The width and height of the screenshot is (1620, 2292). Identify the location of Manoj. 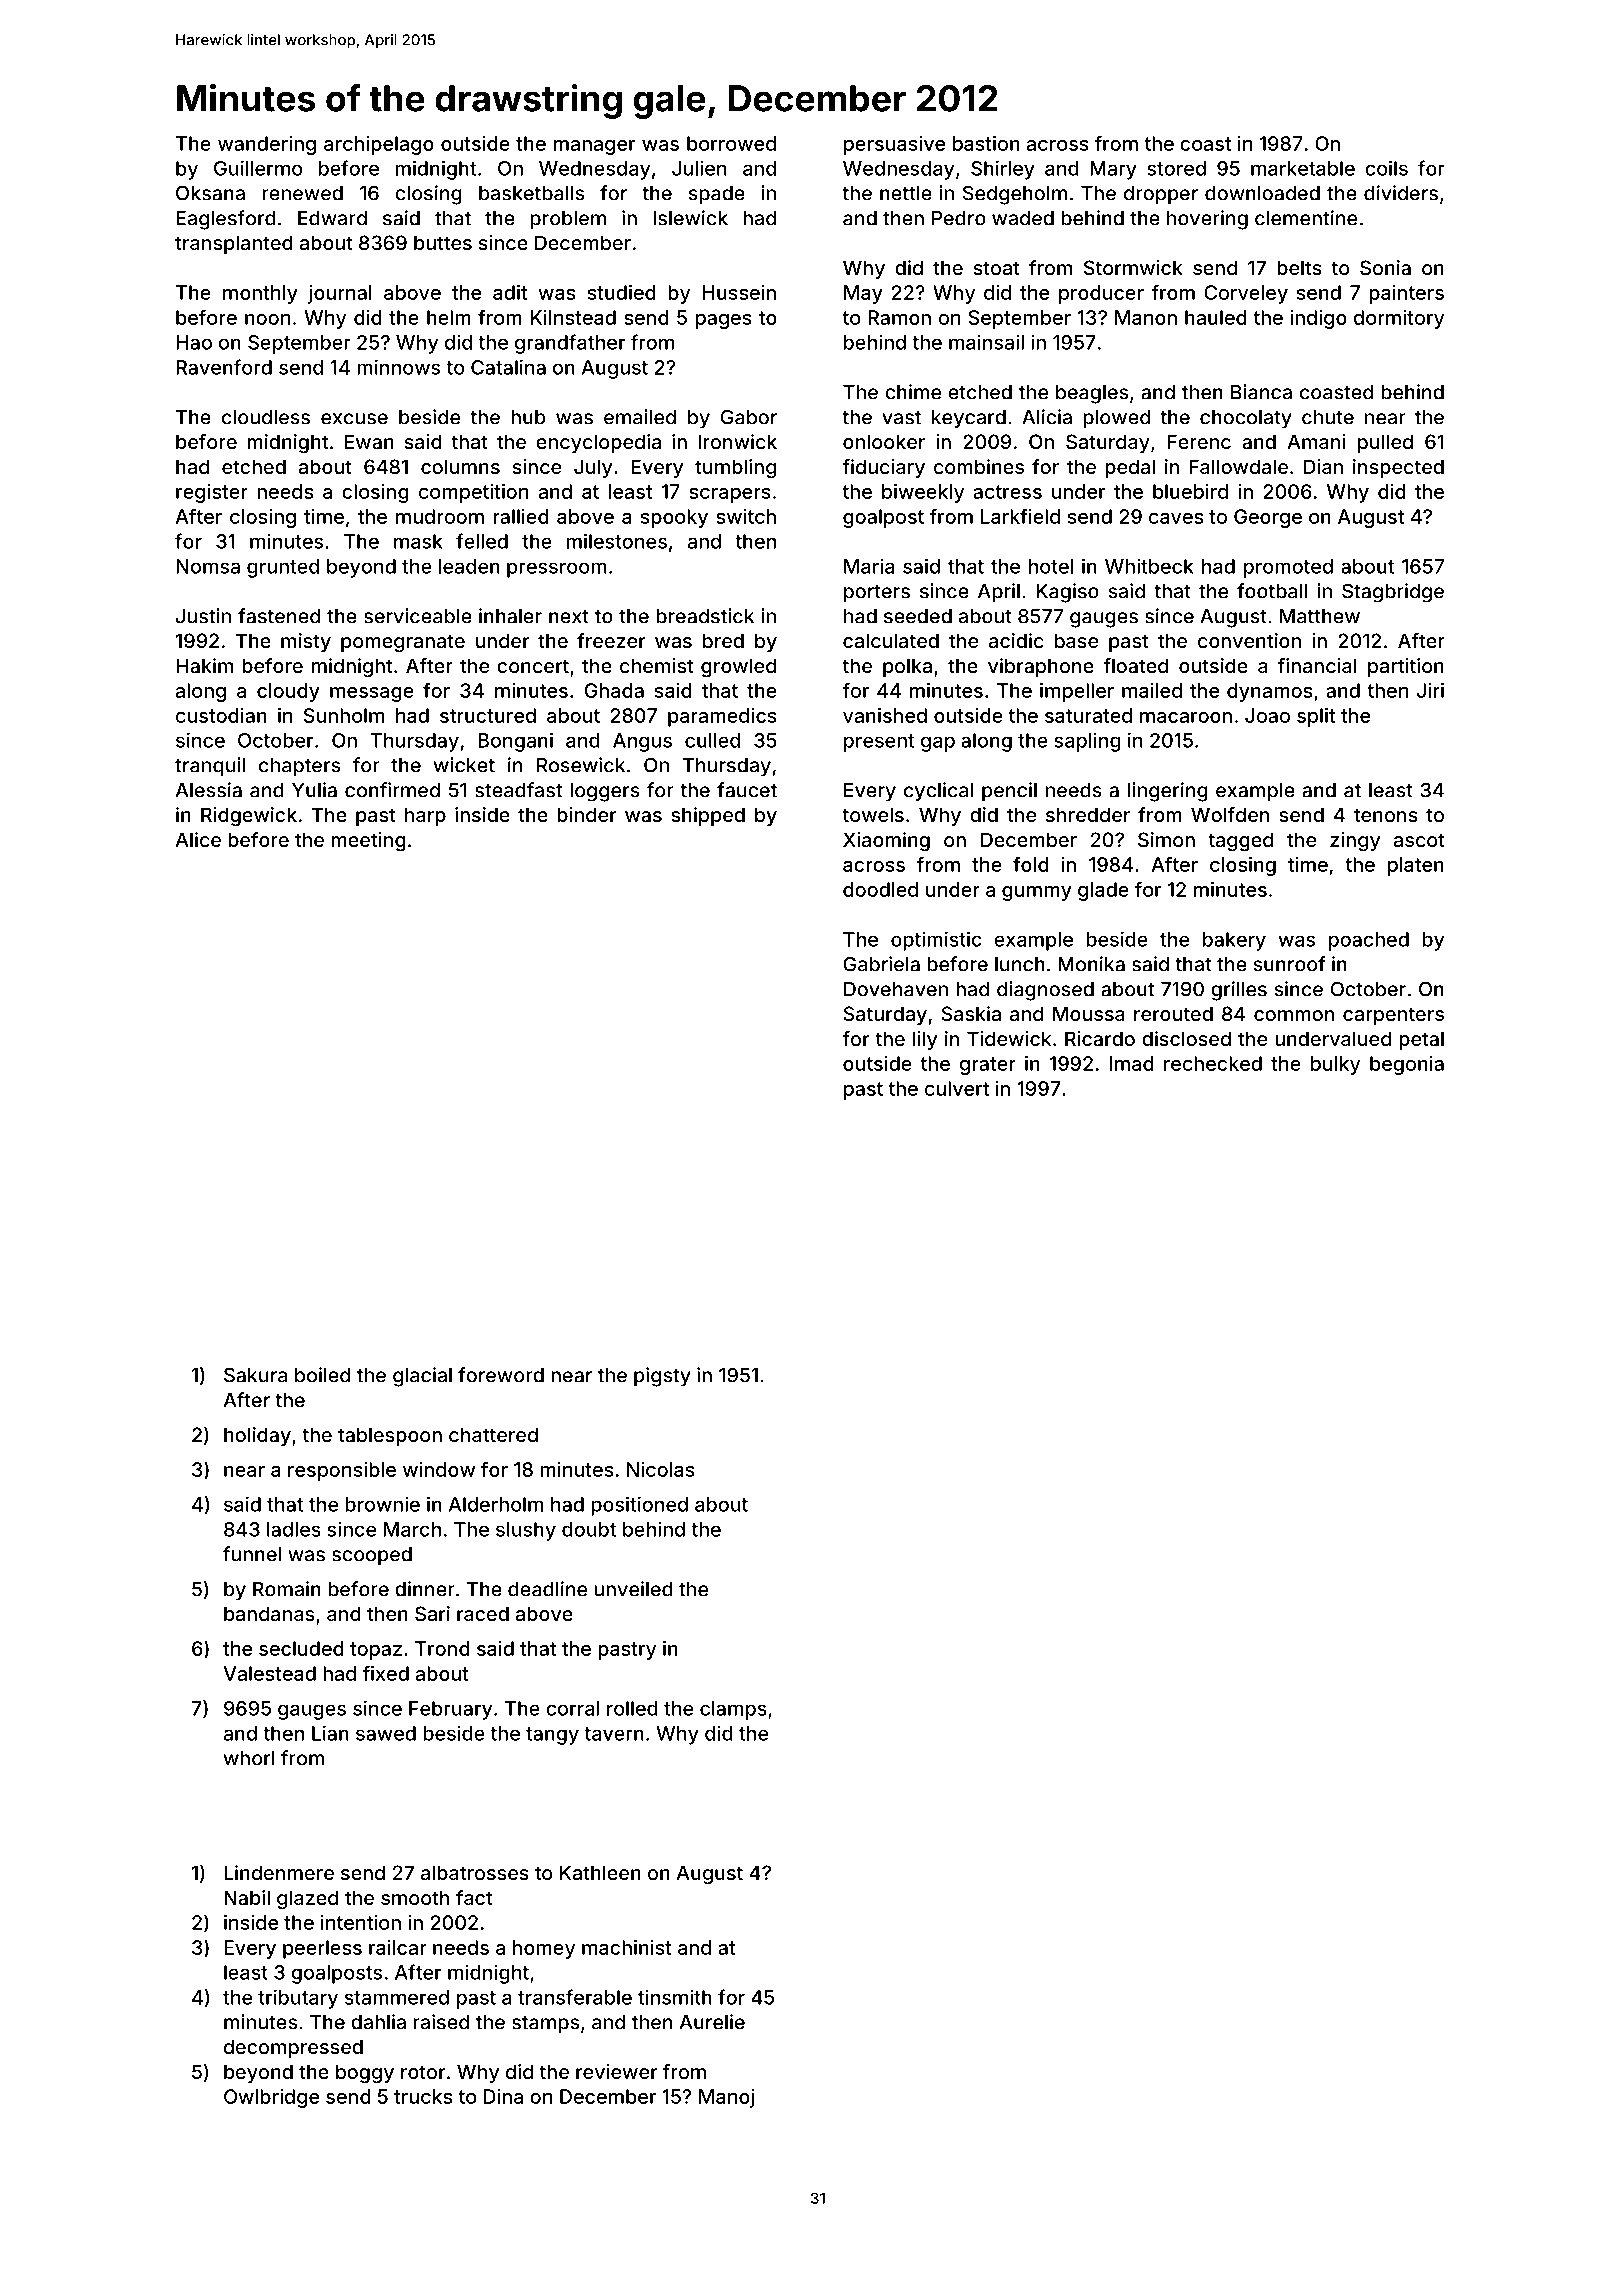
(726, 2098).
